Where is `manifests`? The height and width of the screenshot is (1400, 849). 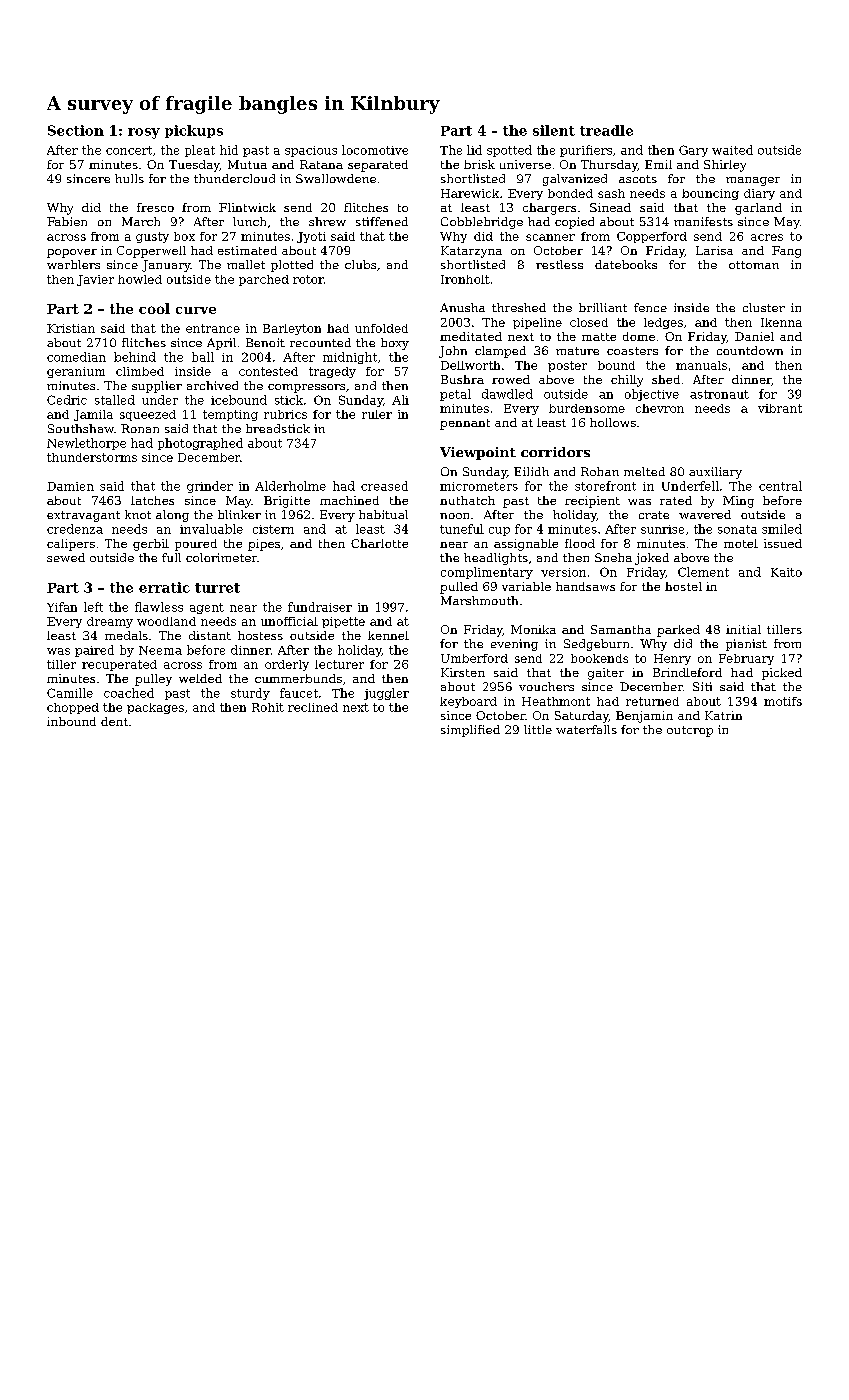
manifests is located at coordinates (703, 221).
